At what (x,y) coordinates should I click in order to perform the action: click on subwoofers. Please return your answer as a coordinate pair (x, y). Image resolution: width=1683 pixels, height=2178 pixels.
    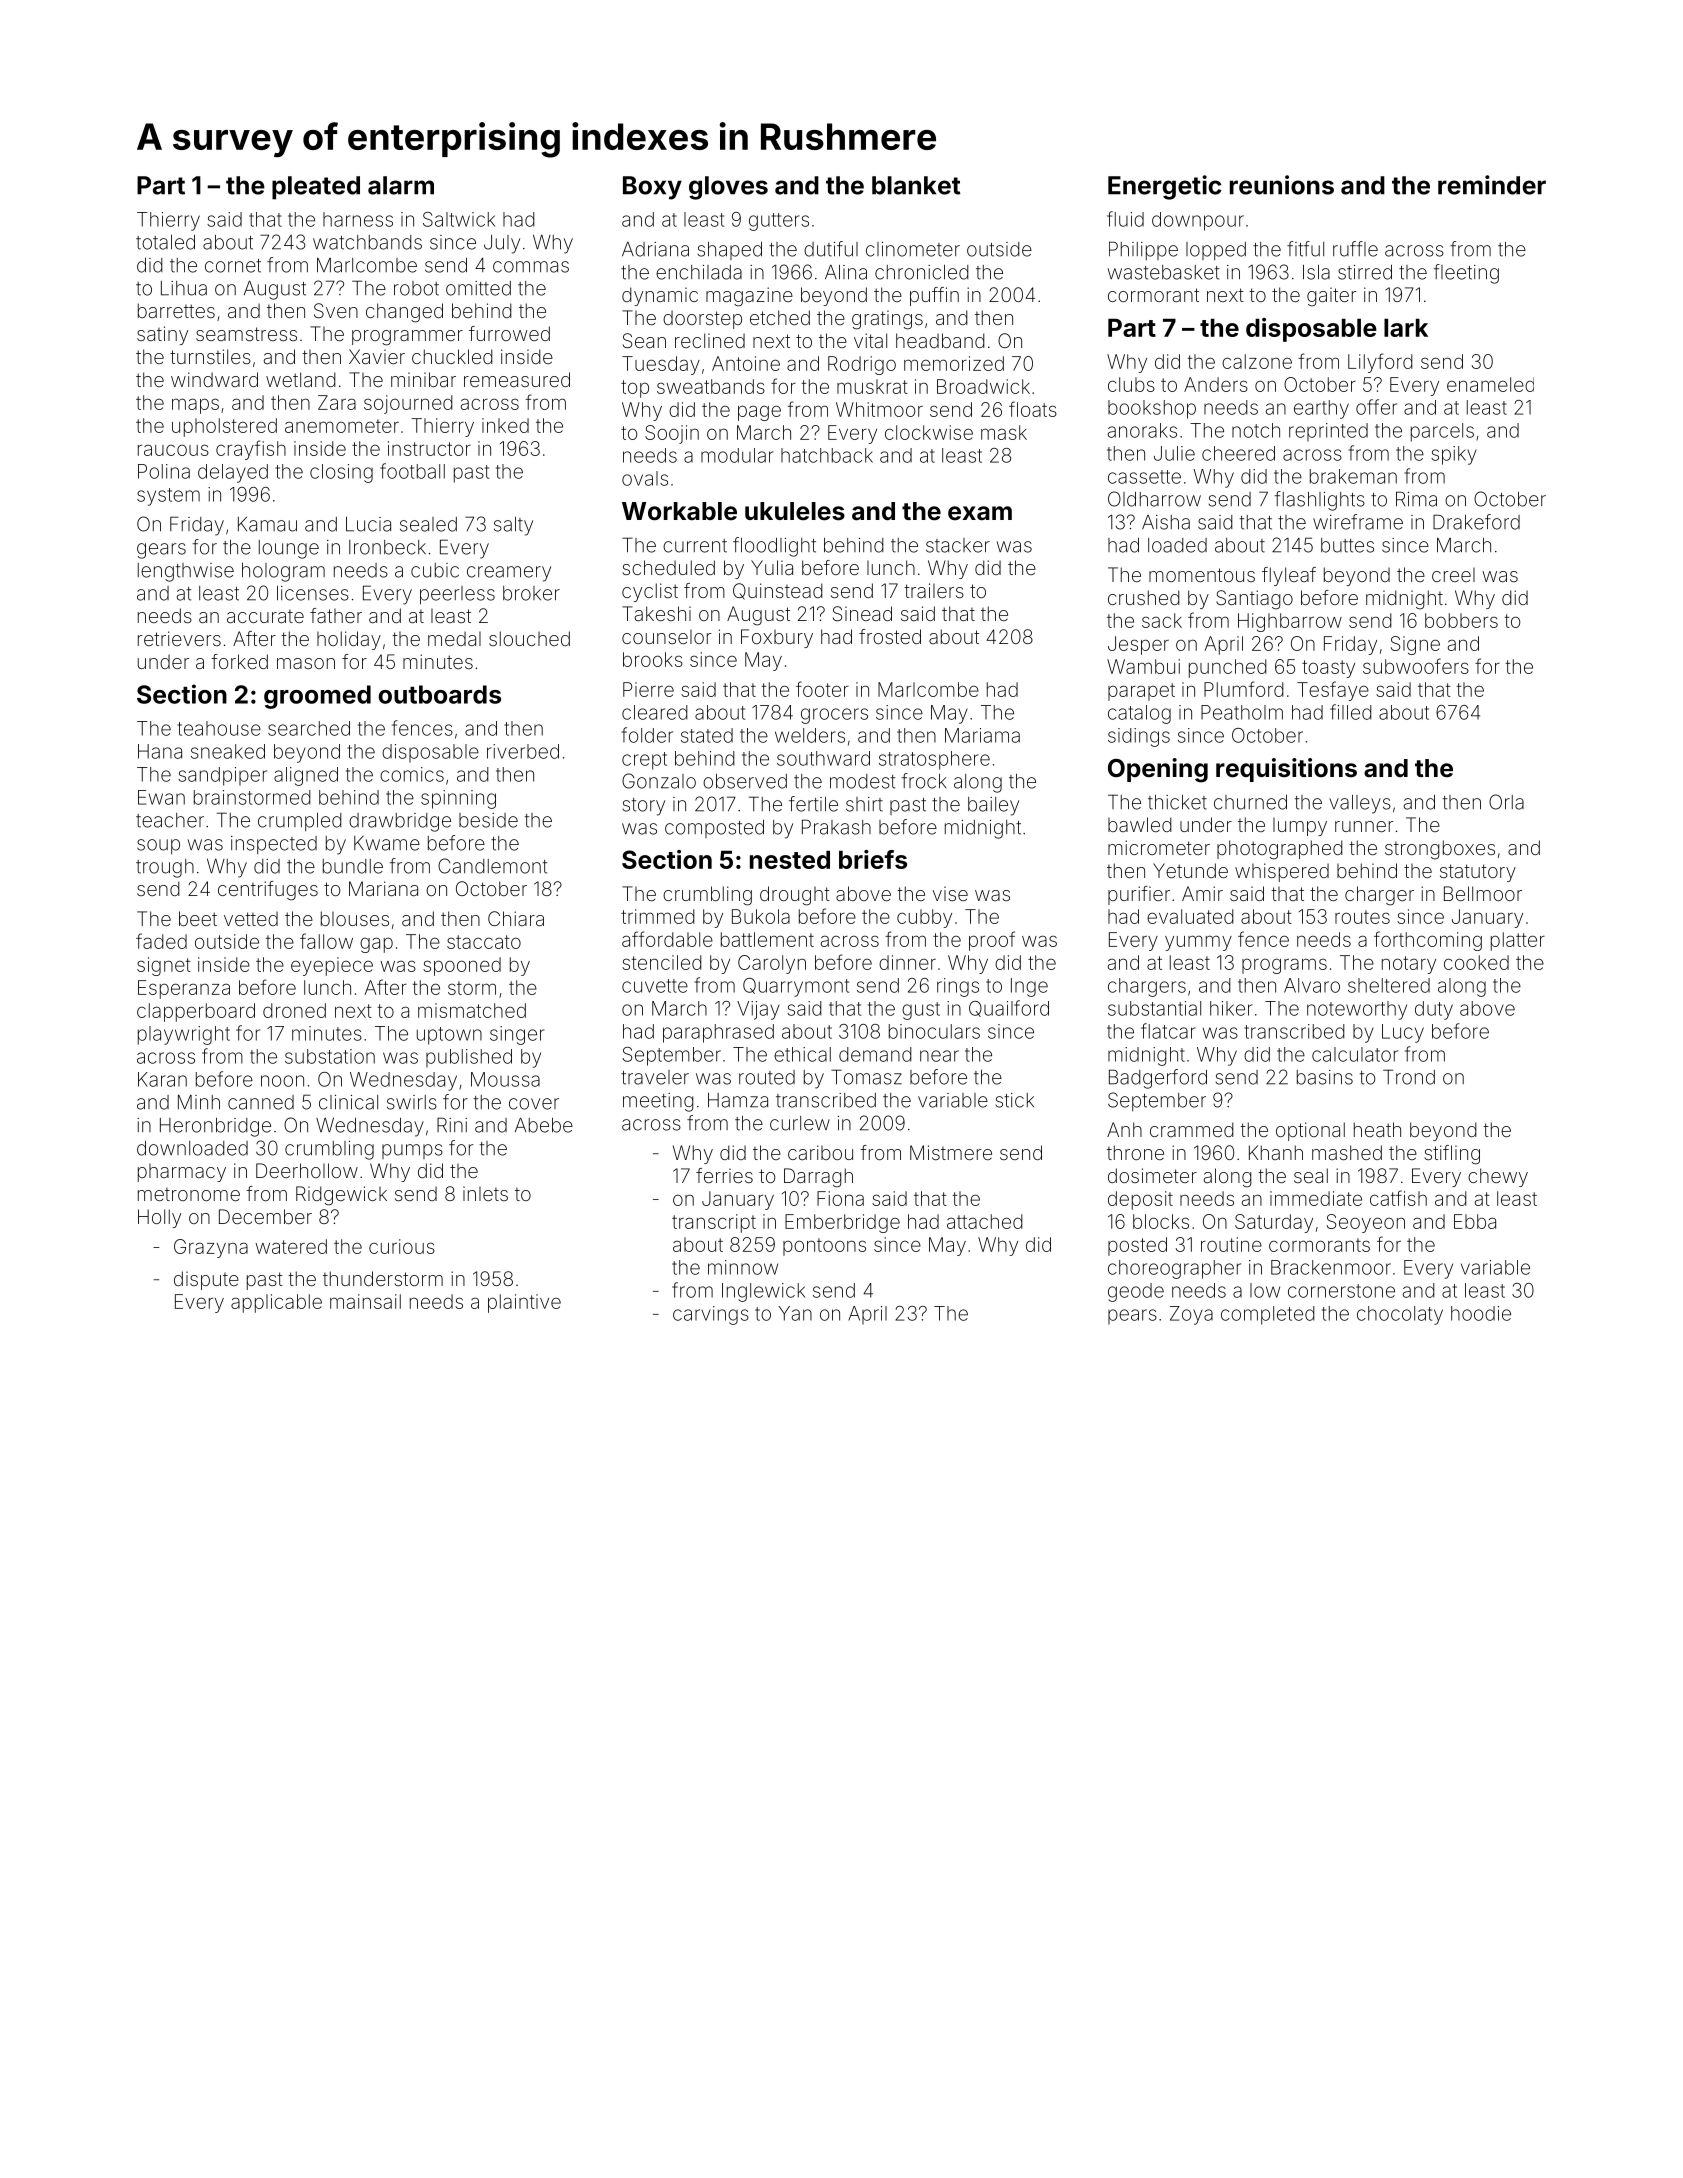
    Looking at the image, I should click on (1416, 666).
